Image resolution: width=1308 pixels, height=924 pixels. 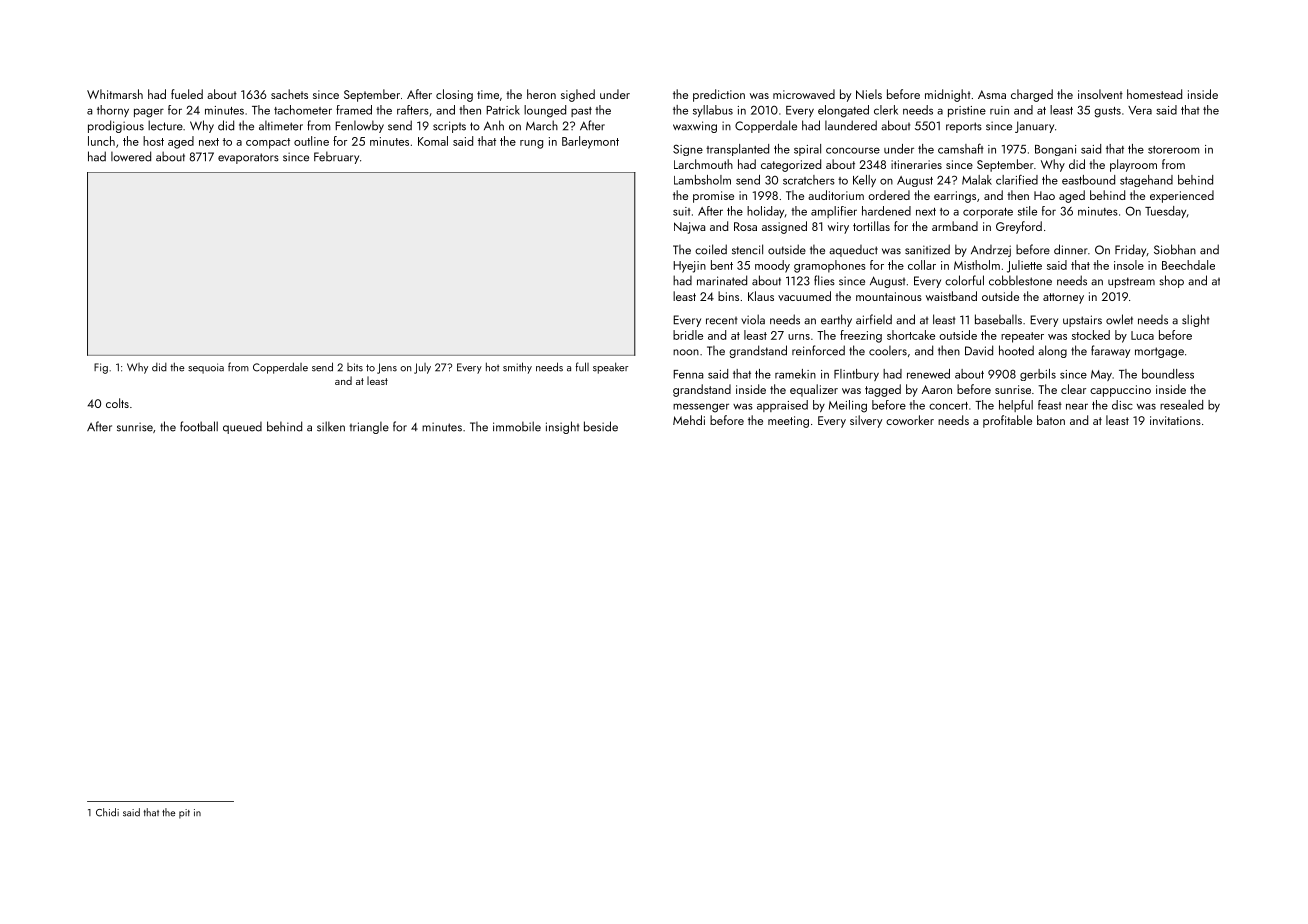 I want to click on pit, so click(x=184, y=814).
